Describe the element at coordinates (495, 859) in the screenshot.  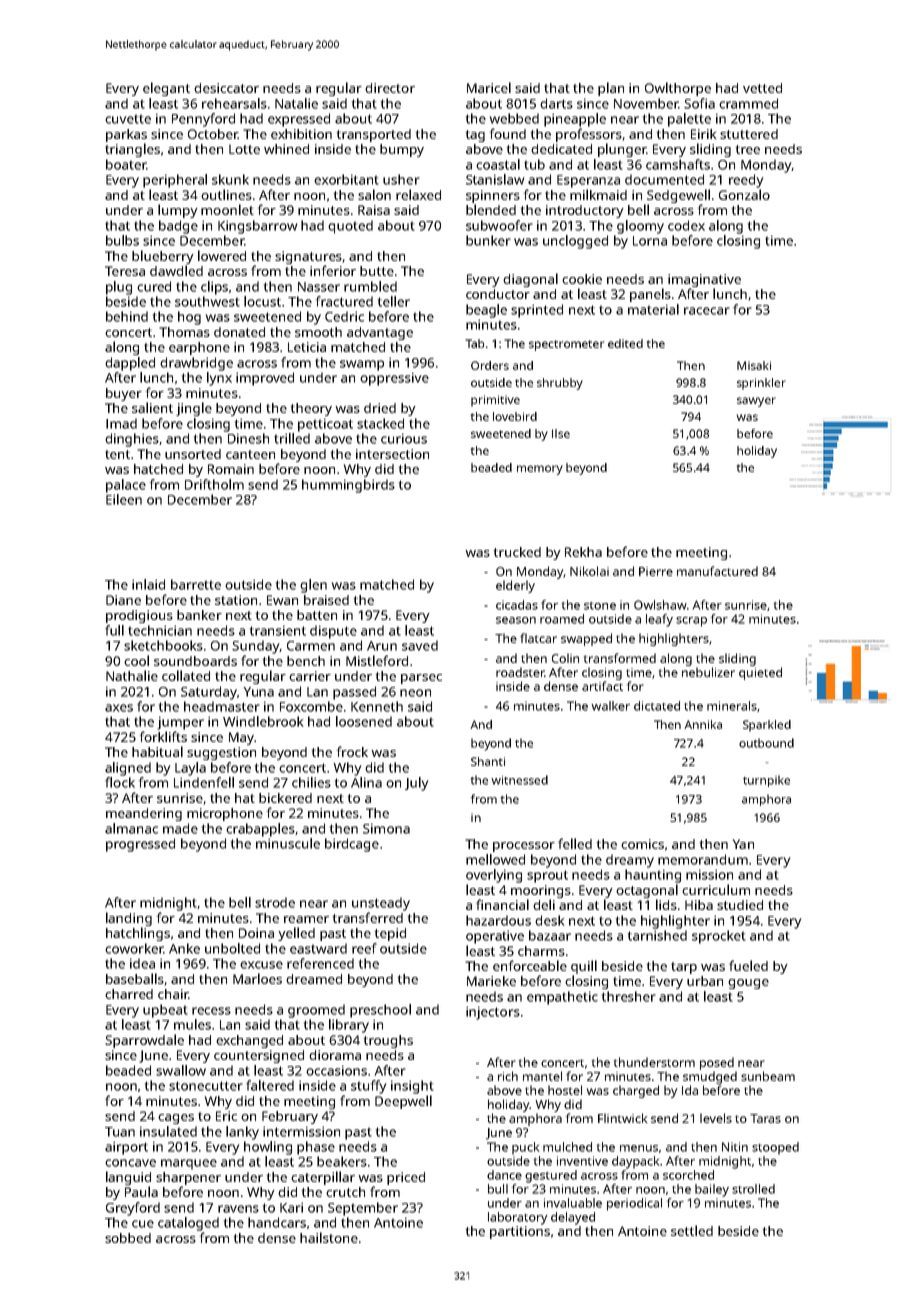
I see `mellowed` at that location.
